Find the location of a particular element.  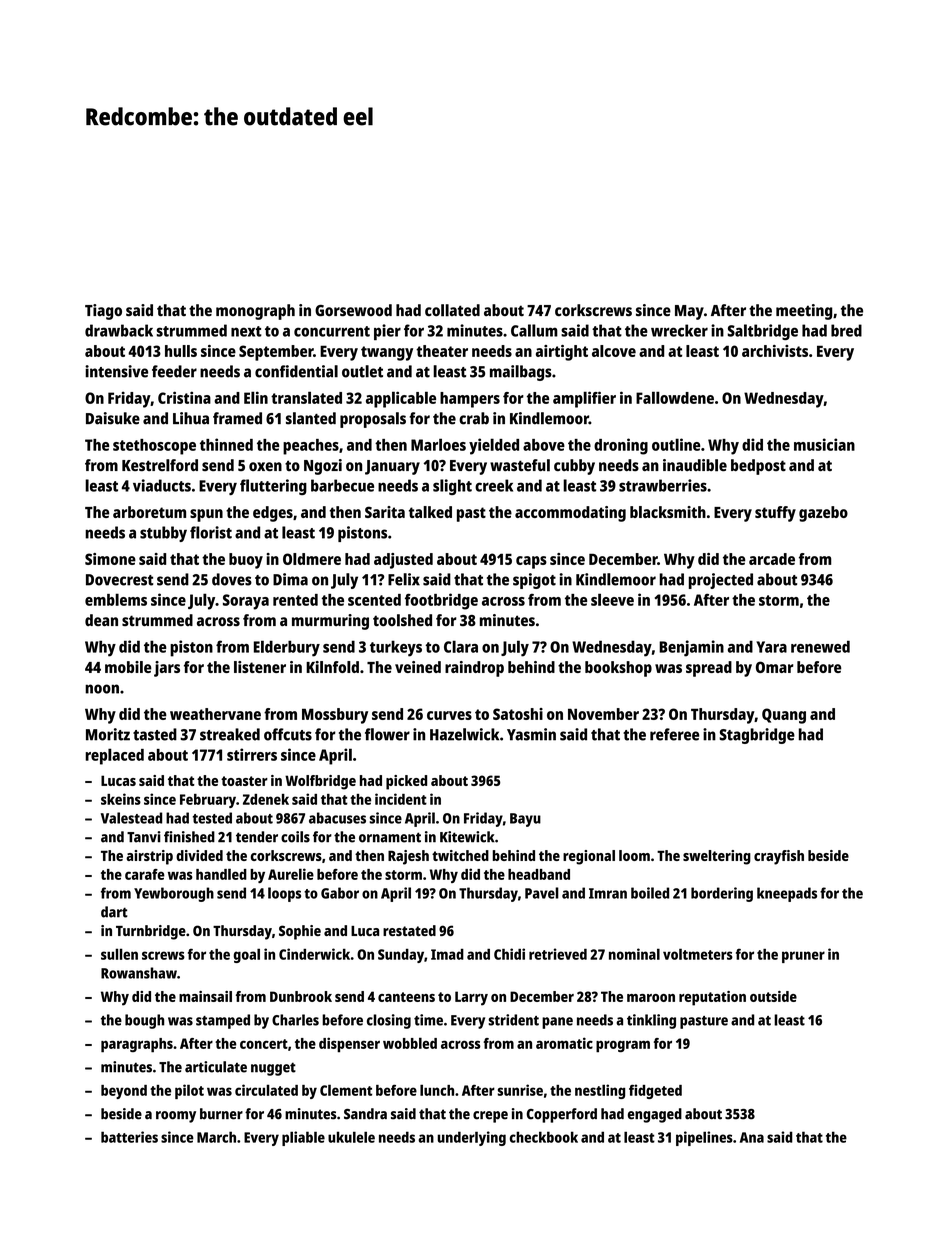

underlying is located at coordinates (471, 1138).
